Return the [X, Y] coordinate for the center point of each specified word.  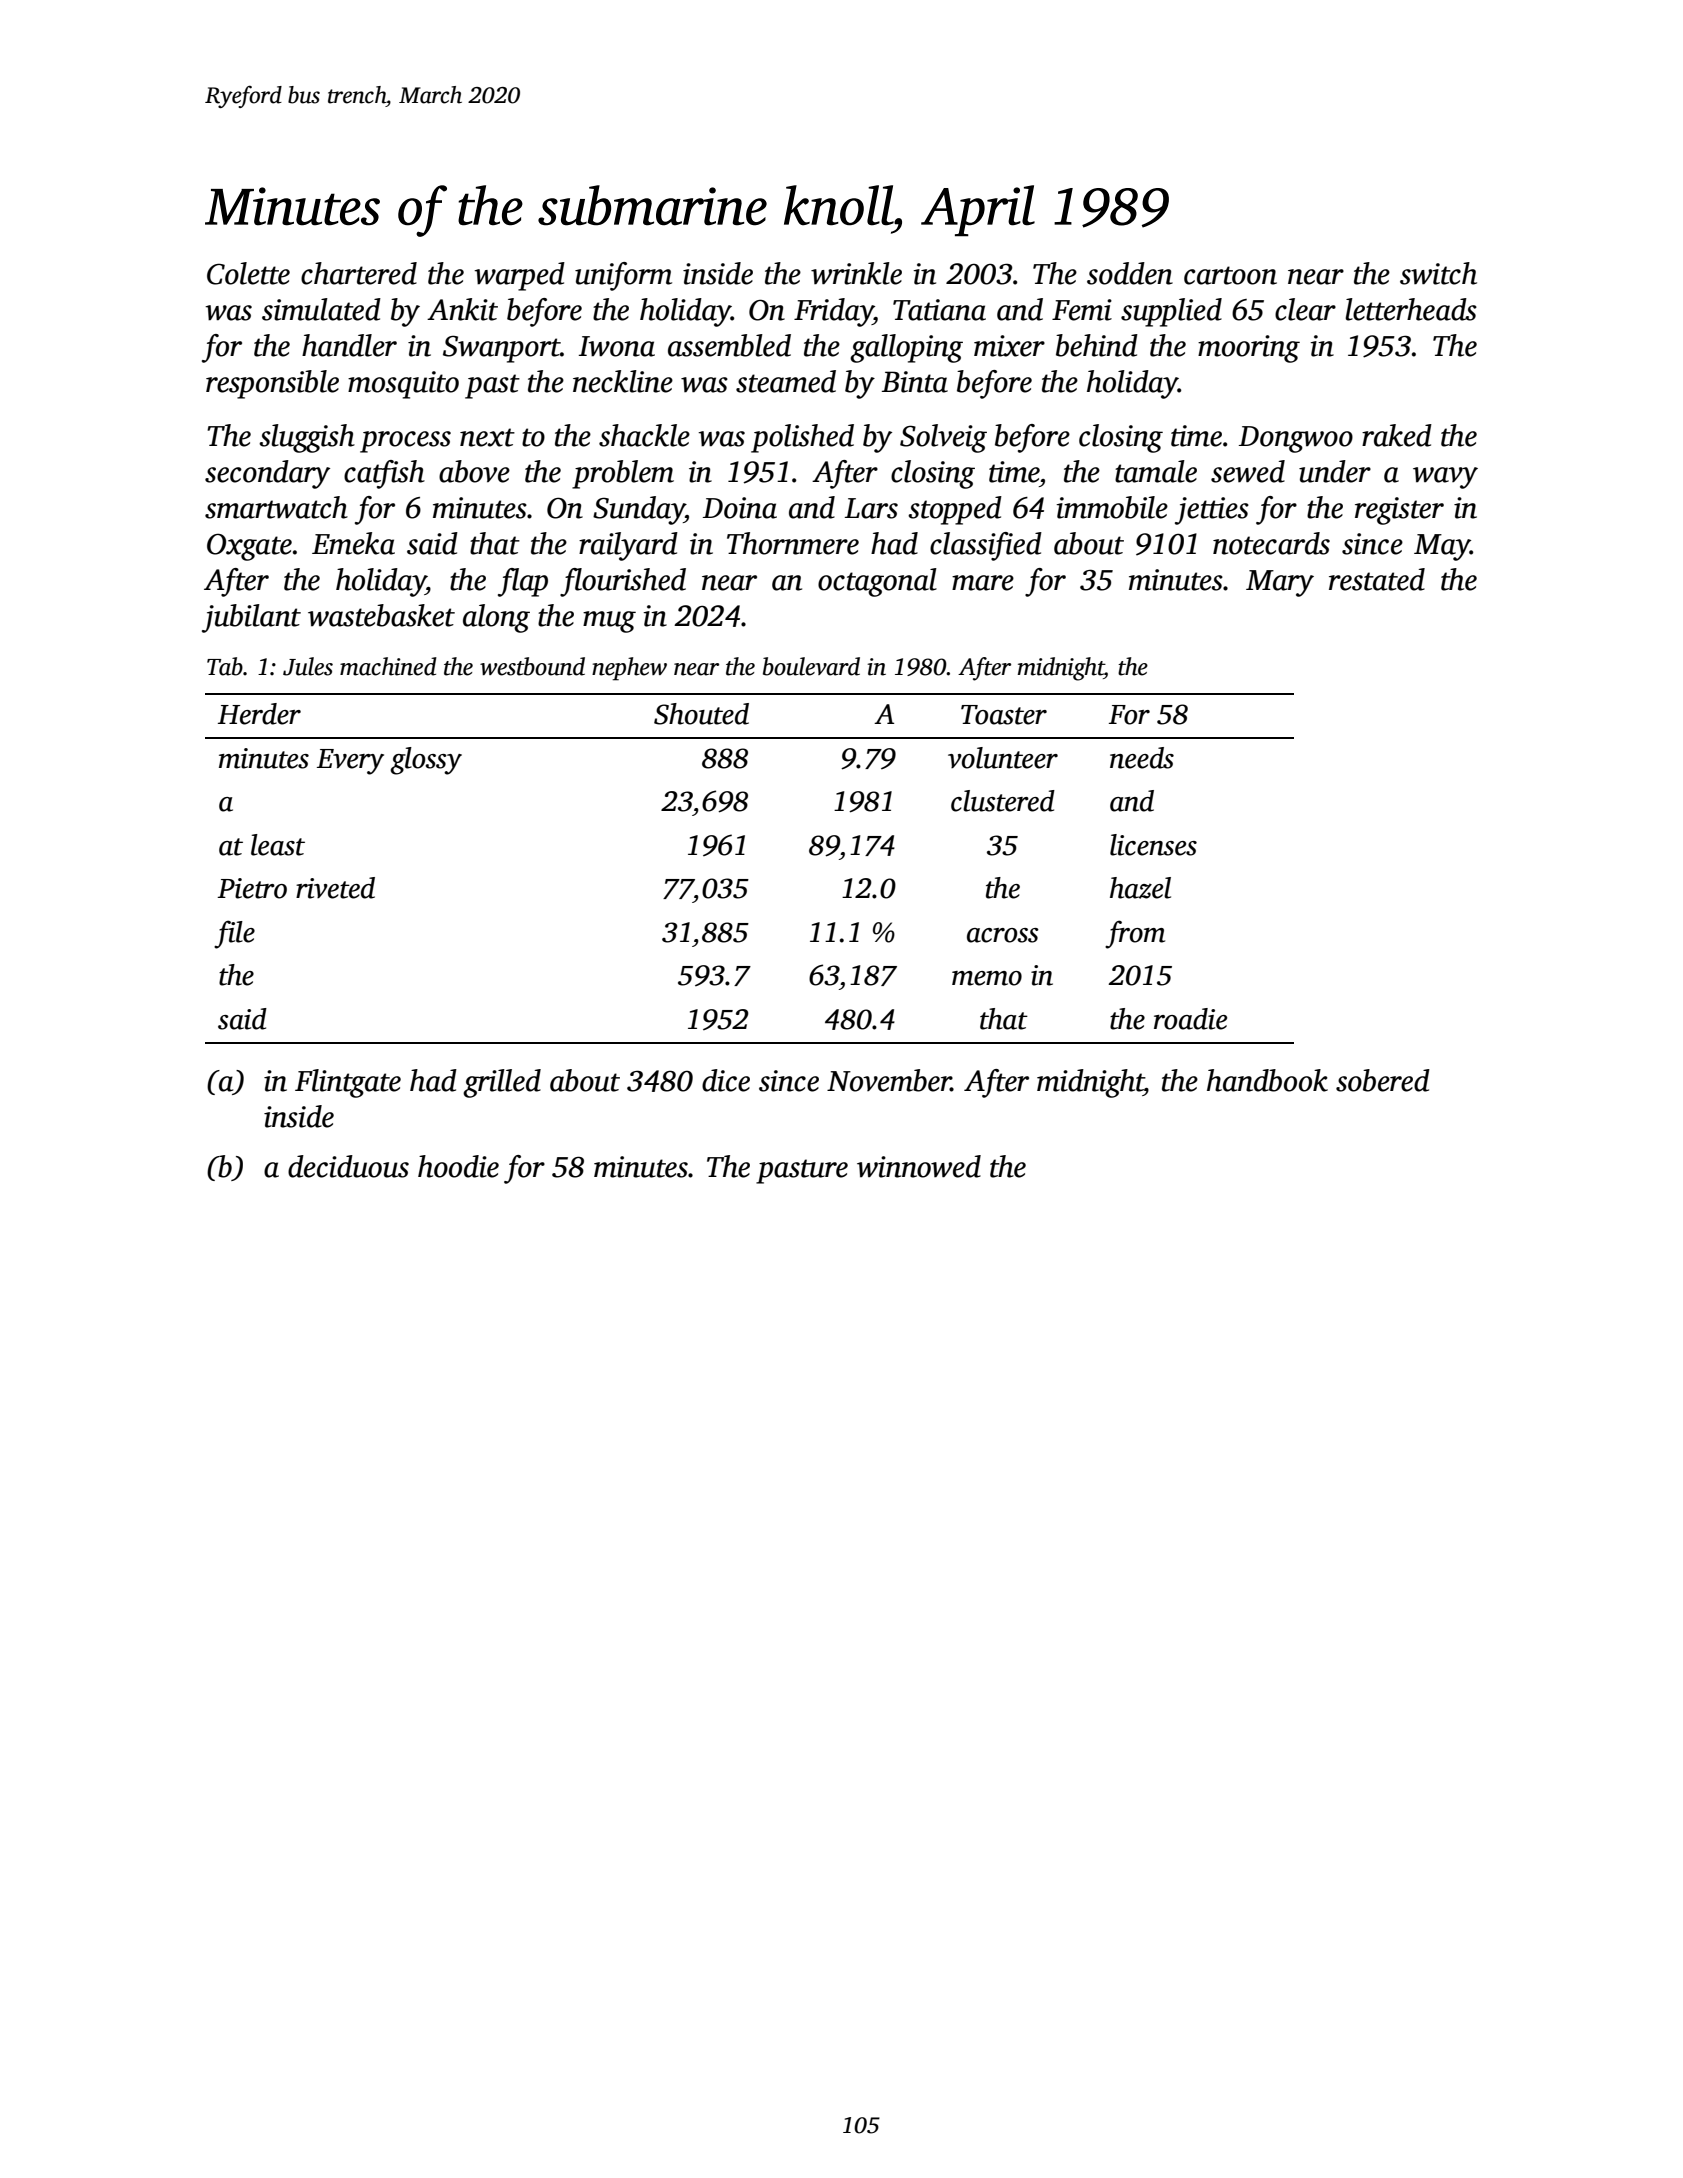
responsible [272, 384]
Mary [1280, 583]
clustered [1003, 801]
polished [802, 438]
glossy [426, 761]
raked [1397, 435]
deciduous [348, 1166]
